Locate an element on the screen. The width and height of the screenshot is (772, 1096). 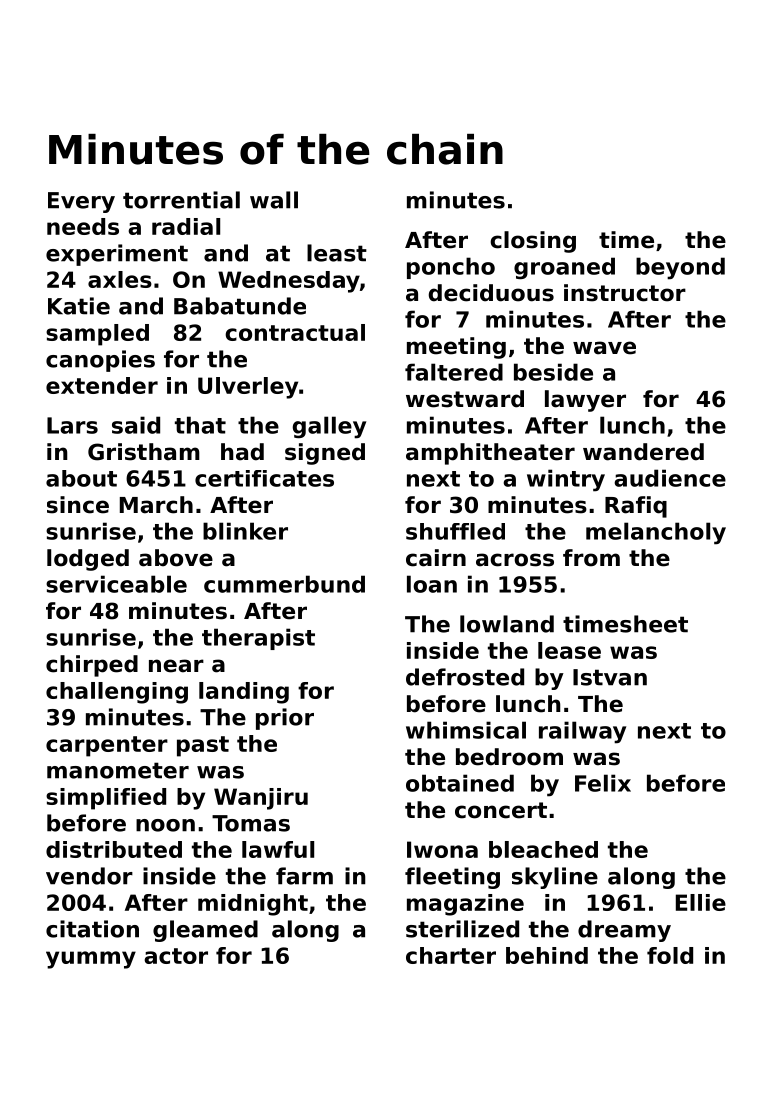
closing is located at coordinates (533, 242).
